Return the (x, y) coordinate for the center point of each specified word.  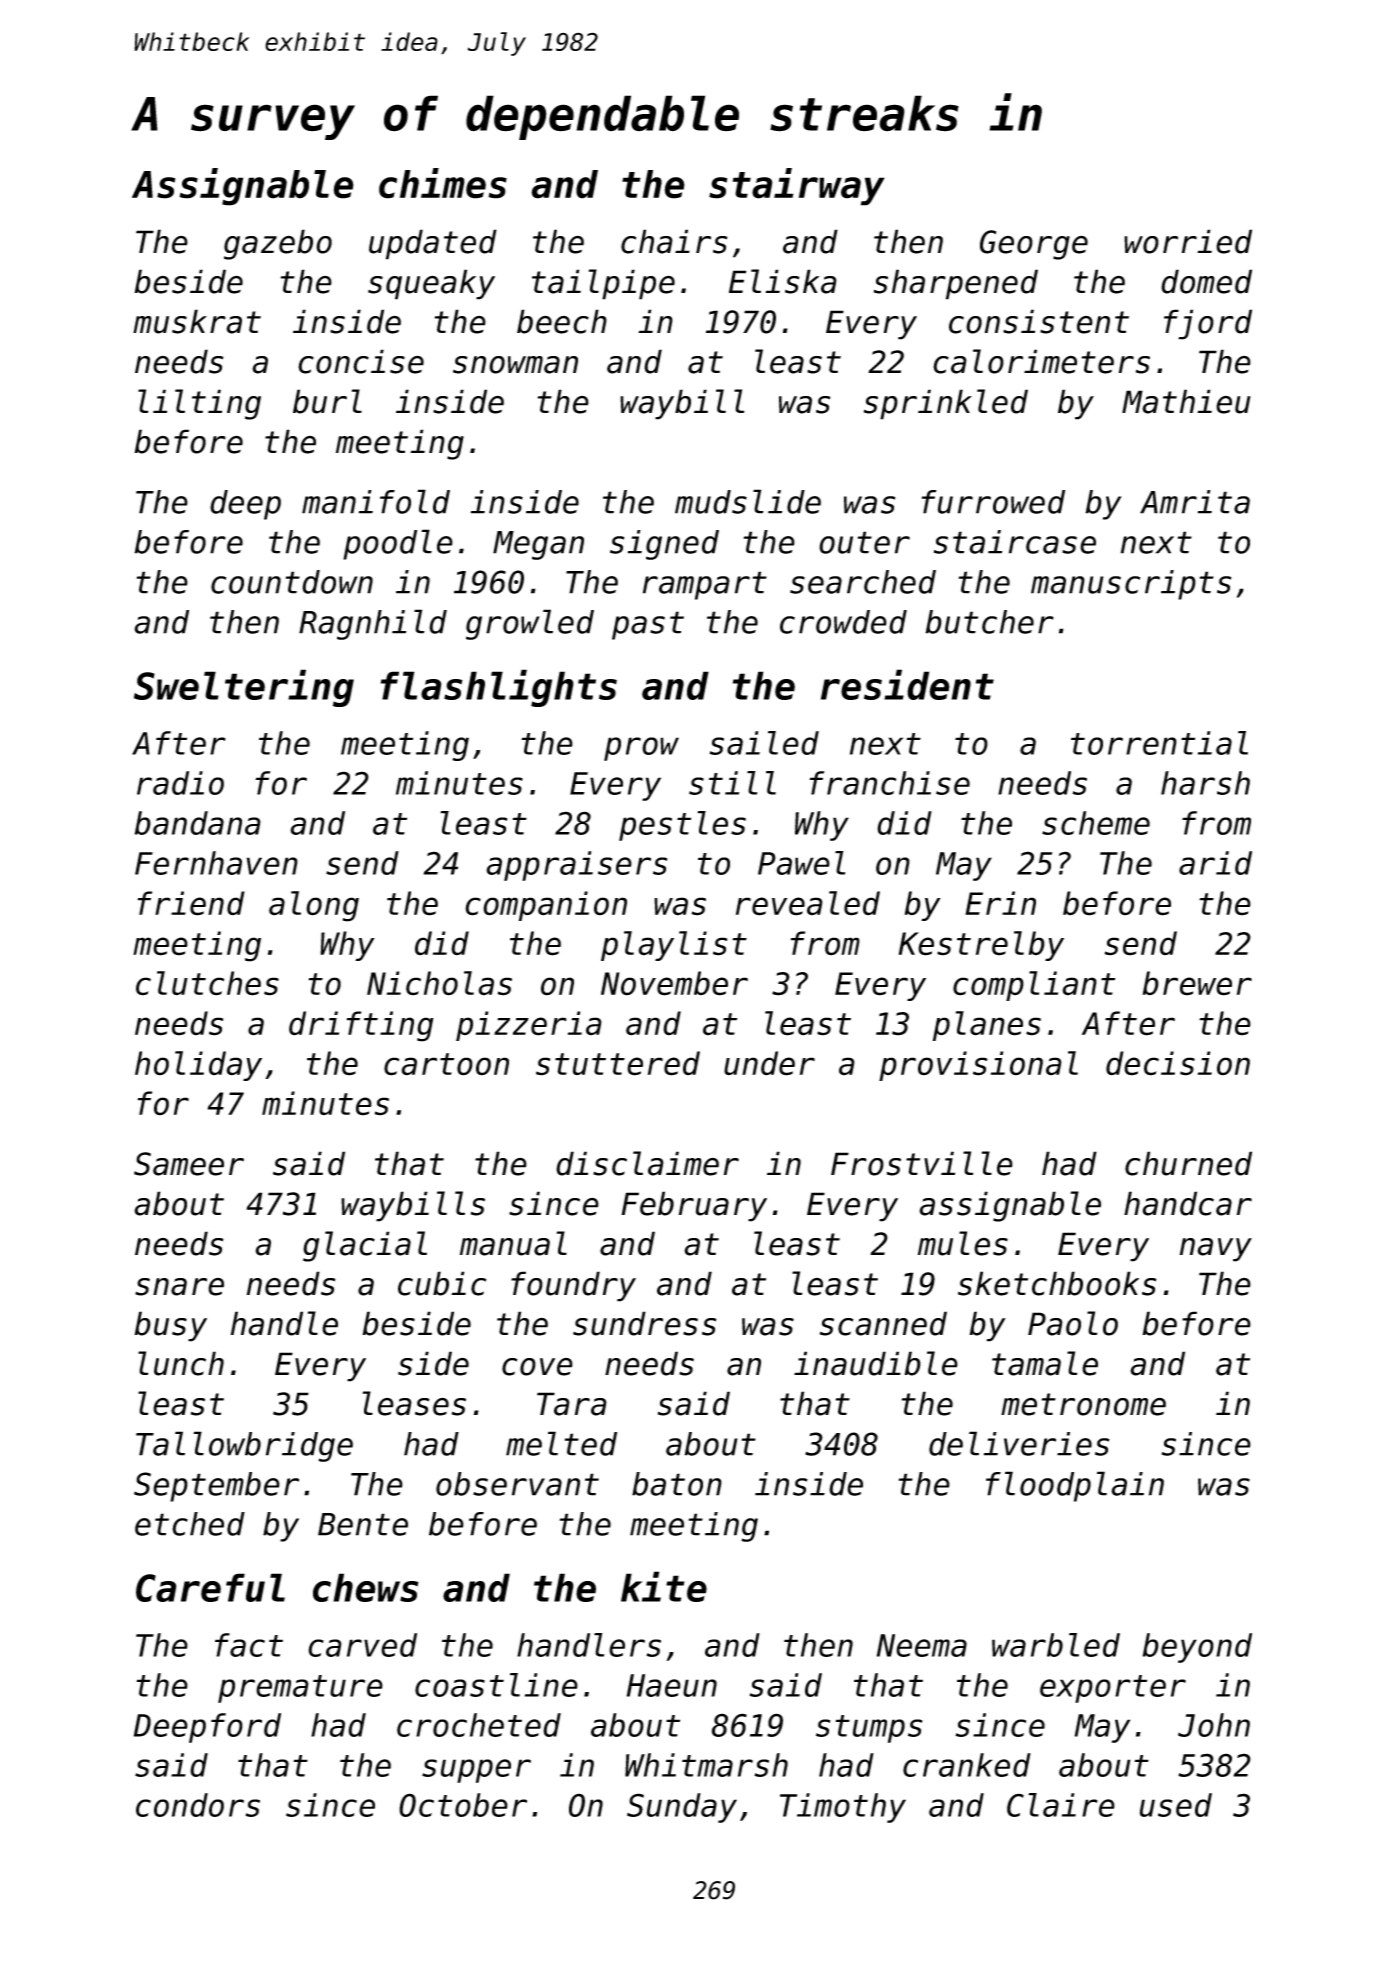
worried (1188, 241)
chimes (443, 183)
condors (198, 1805)
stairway (797, 187)
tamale (1045, 1363)
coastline (496, 1685)
